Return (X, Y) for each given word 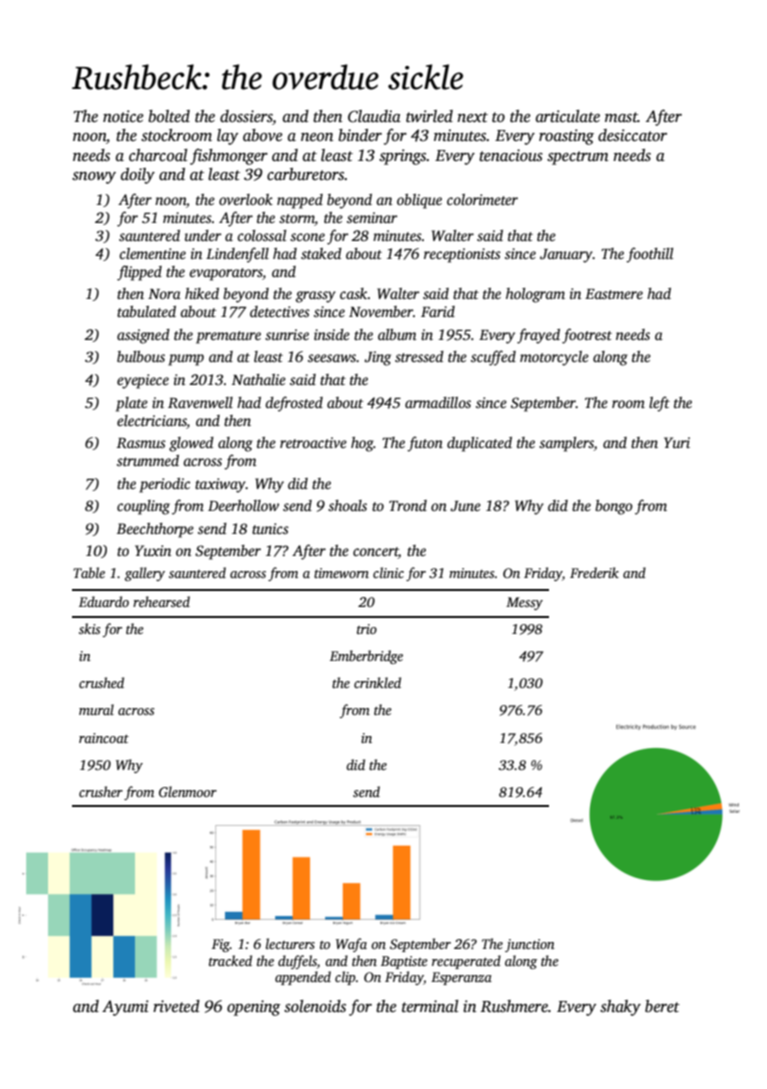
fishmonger (229, 156)
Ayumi (125, 1008)
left (659, 404)
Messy (524, 603)
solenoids (315, 1006)
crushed (101, 682)
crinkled (377, 682)
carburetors (306, 174)
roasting (566, 137)
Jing (377, 358)
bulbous (141, 356)
